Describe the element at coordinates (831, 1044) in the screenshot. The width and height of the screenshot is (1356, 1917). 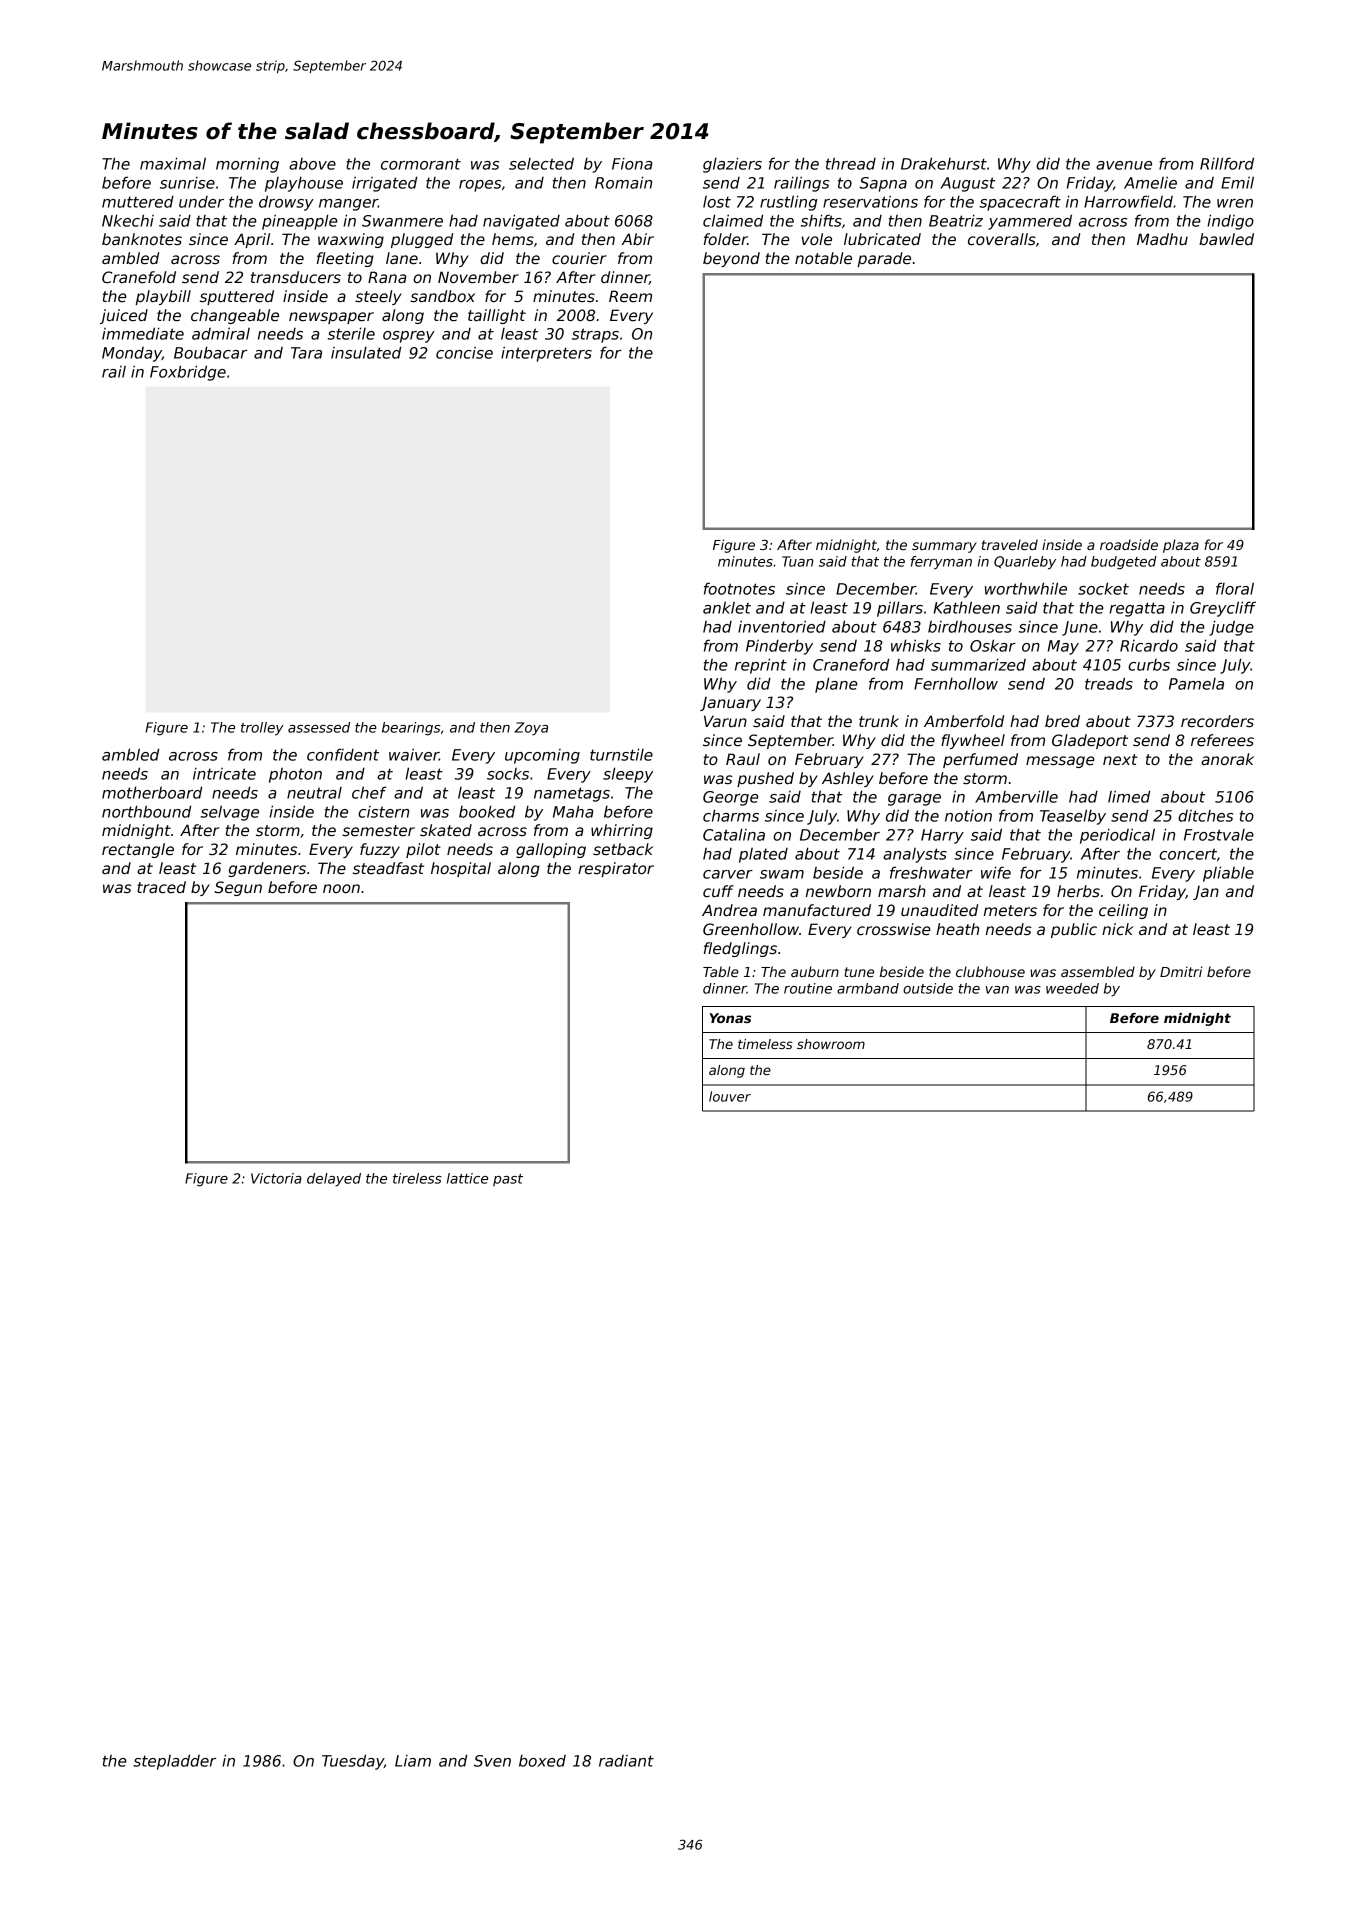
I see `showroom` at that location.
